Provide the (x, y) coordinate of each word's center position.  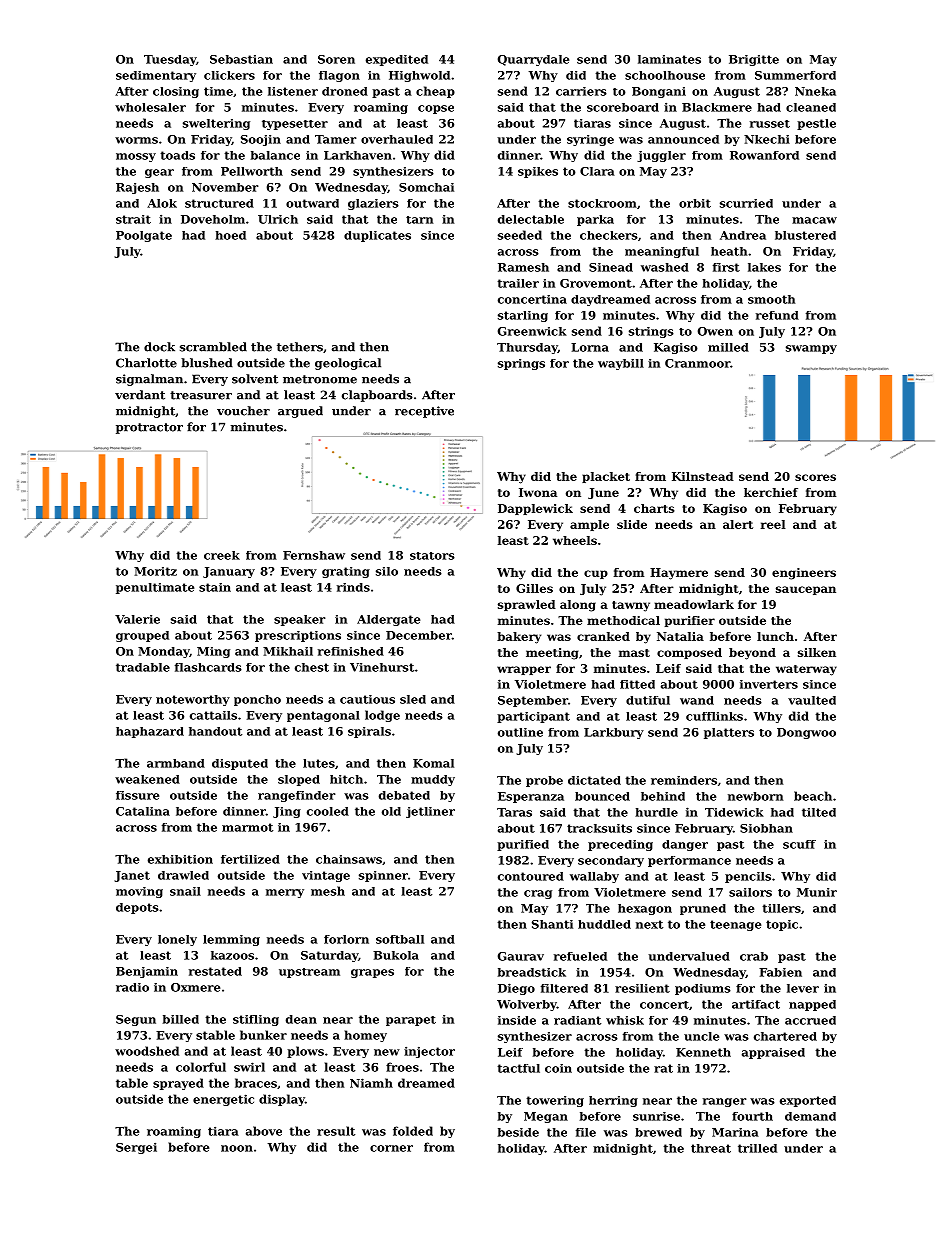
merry (285, 893)
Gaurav (521, 956)
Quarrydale (534, 60)
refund (777, 315)
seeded (520, 235)
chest (312, 667)
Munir (817, 892)
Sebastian (241, 59)
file (586, 1132)
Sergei (136, 1148)
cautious (367, 699)
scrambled (213, 347)
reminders (684, 780)
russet (770, 124)
